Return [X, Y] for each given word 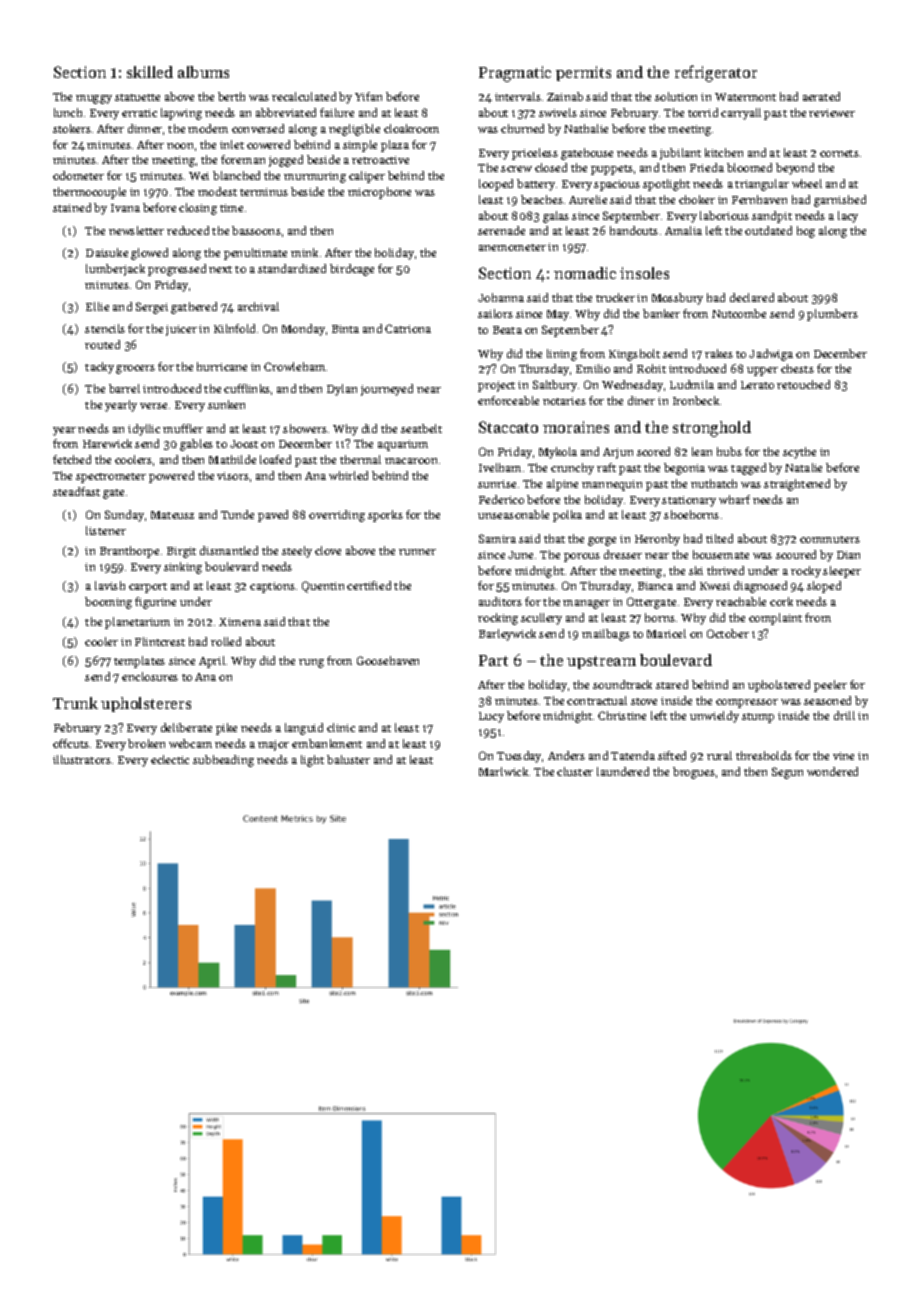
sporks [385, 516]
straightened [797, 485]
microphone [379, 193]
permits [583, 73]
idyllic [144, 430]
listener [106, 530]
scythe [799, 453]
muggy [94, 99]
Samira [497, 538]
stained [72, 207]
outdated [768, 230]
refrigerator [716, 73]
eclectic [170, 759]
